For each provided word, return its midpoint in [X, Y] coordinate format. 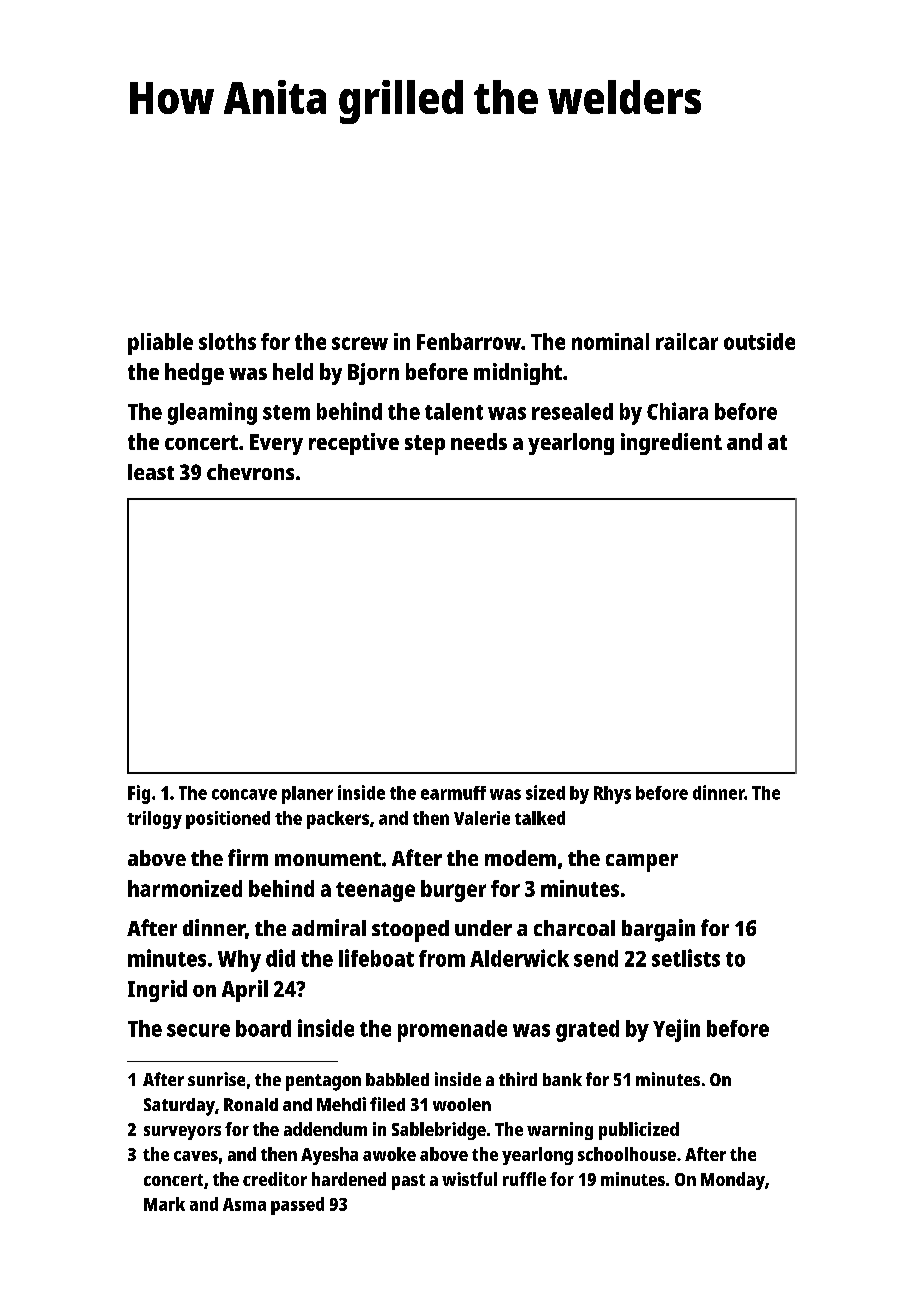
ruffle [524, 1179]
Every [276, 444]
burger [453, 891]
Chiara [677, 411]
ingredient [671, 444]
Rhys [612, 795]
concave [244, 794]
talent [454, 411]
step [425, 445]
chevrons [250, 472]
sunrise [216, 1079]
